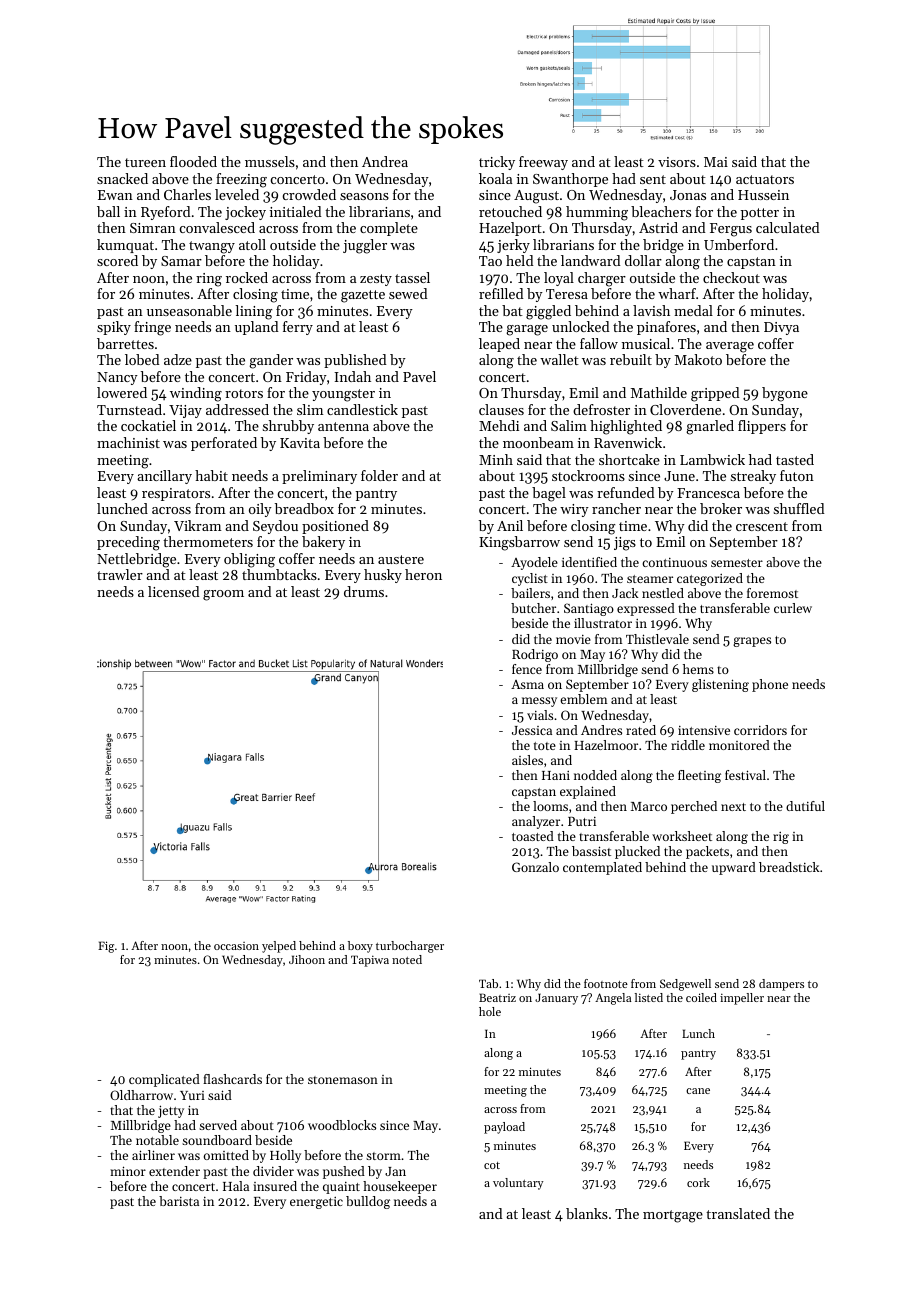  Describe the element at coordinates (360, 947) in the screenshot. I see `boxy` at that location.
